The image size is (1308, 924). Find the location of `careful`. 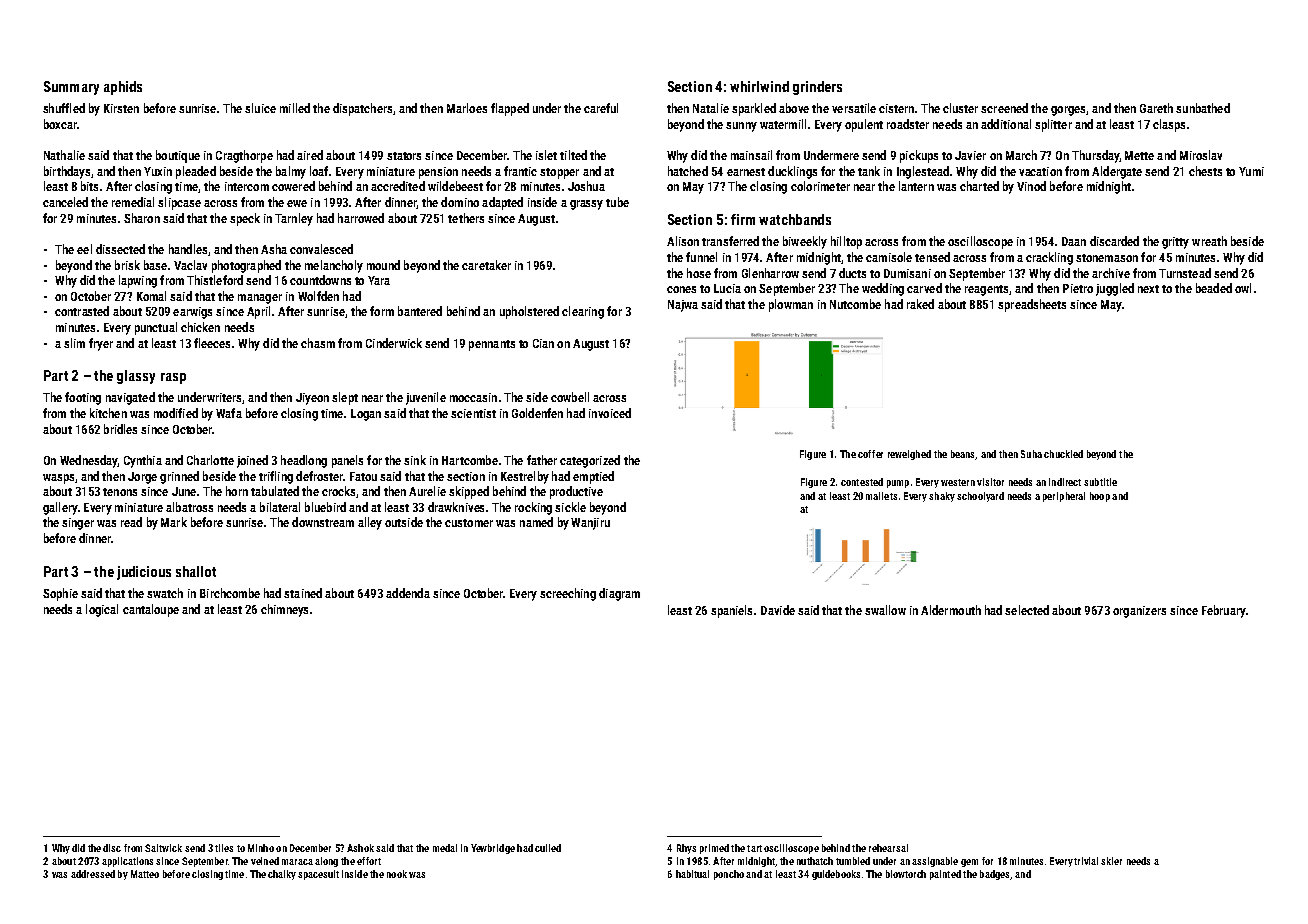

careful is located at coordinates (601, 108).
